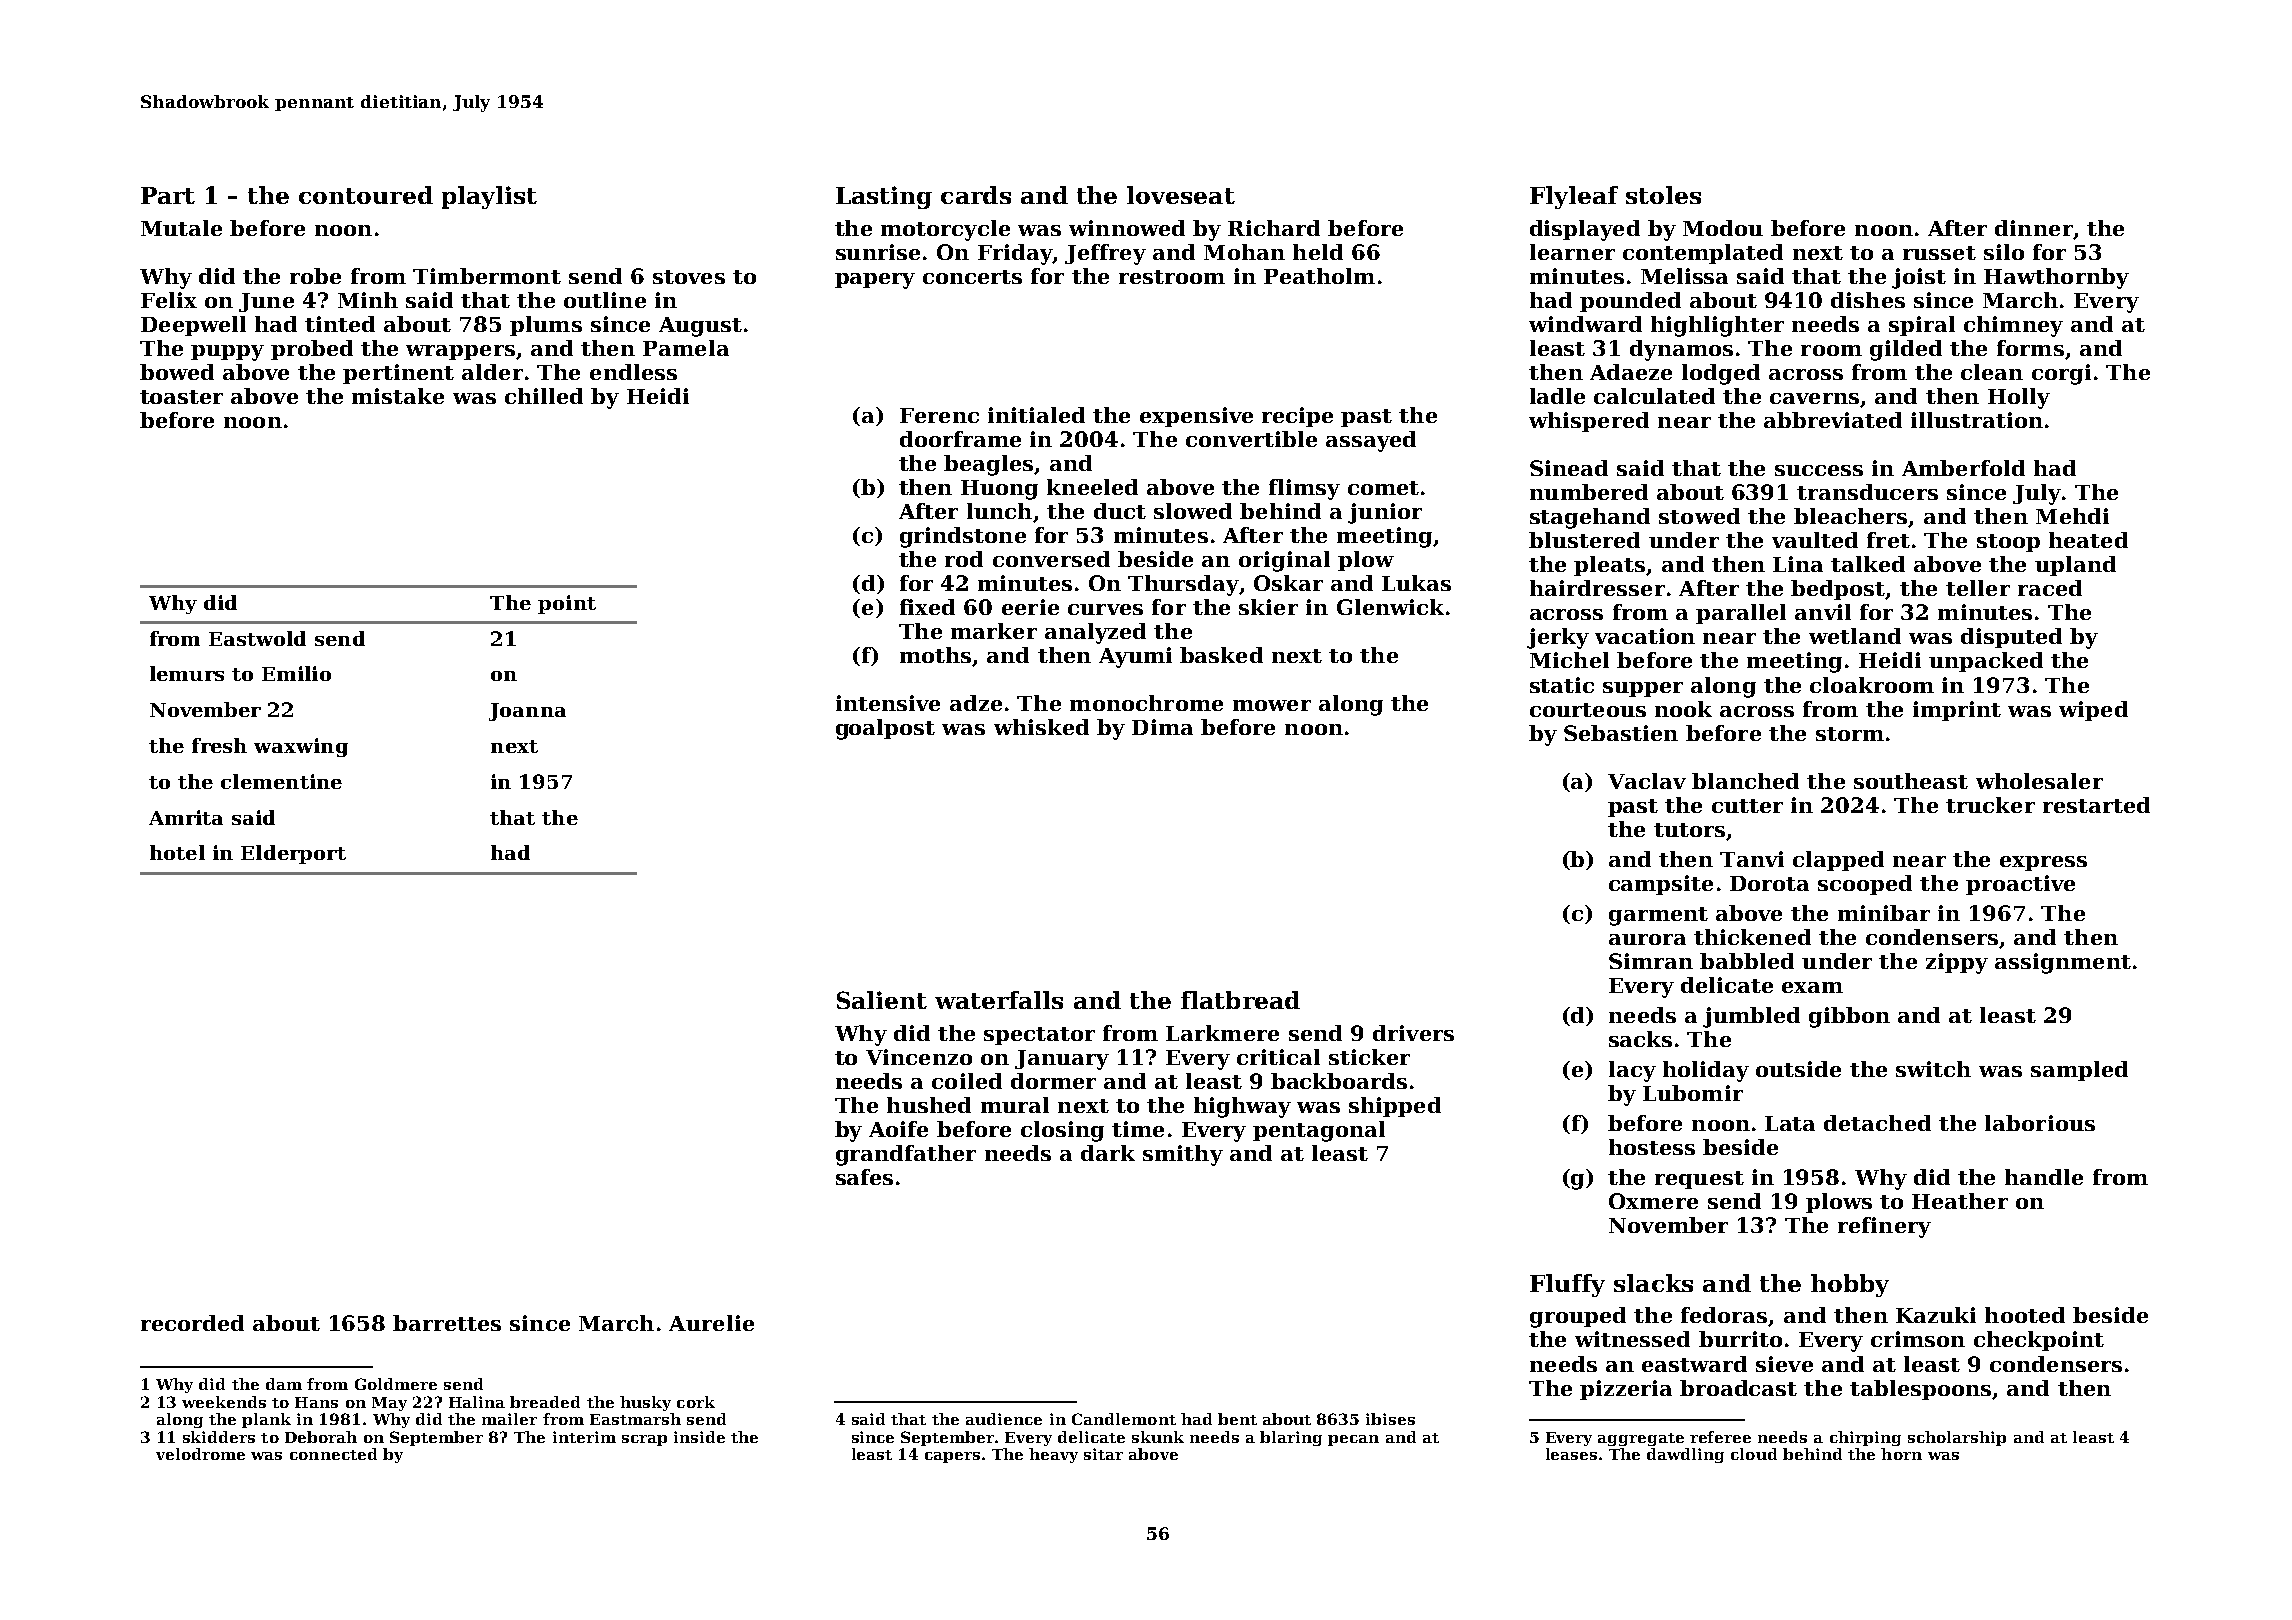 The image size is (2292, 1620). What do you see at coordinates (2040, 1123) in the screenshot?
I see `laborious` at bounding box center [2040, 1123].
